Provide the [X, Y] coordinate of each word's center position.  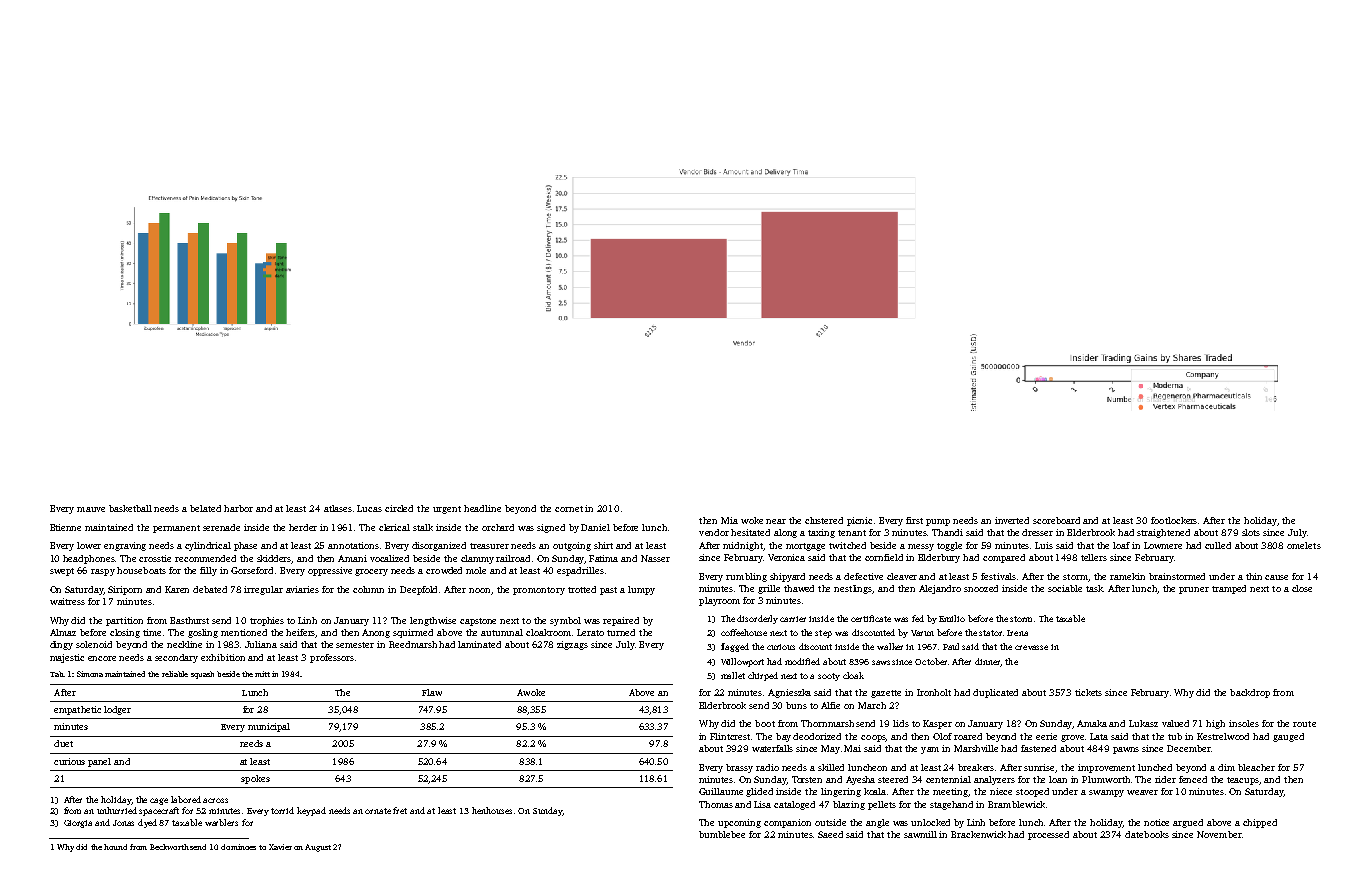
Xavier [280, 847]
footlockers [1174, 520]
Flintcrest [731, 736]
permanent [176, 529]
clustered [824, 520]
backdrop [1250, 693]
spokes [255, 779]
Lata [1099, 736]
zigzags [572, 645]
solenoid [94, 644]
